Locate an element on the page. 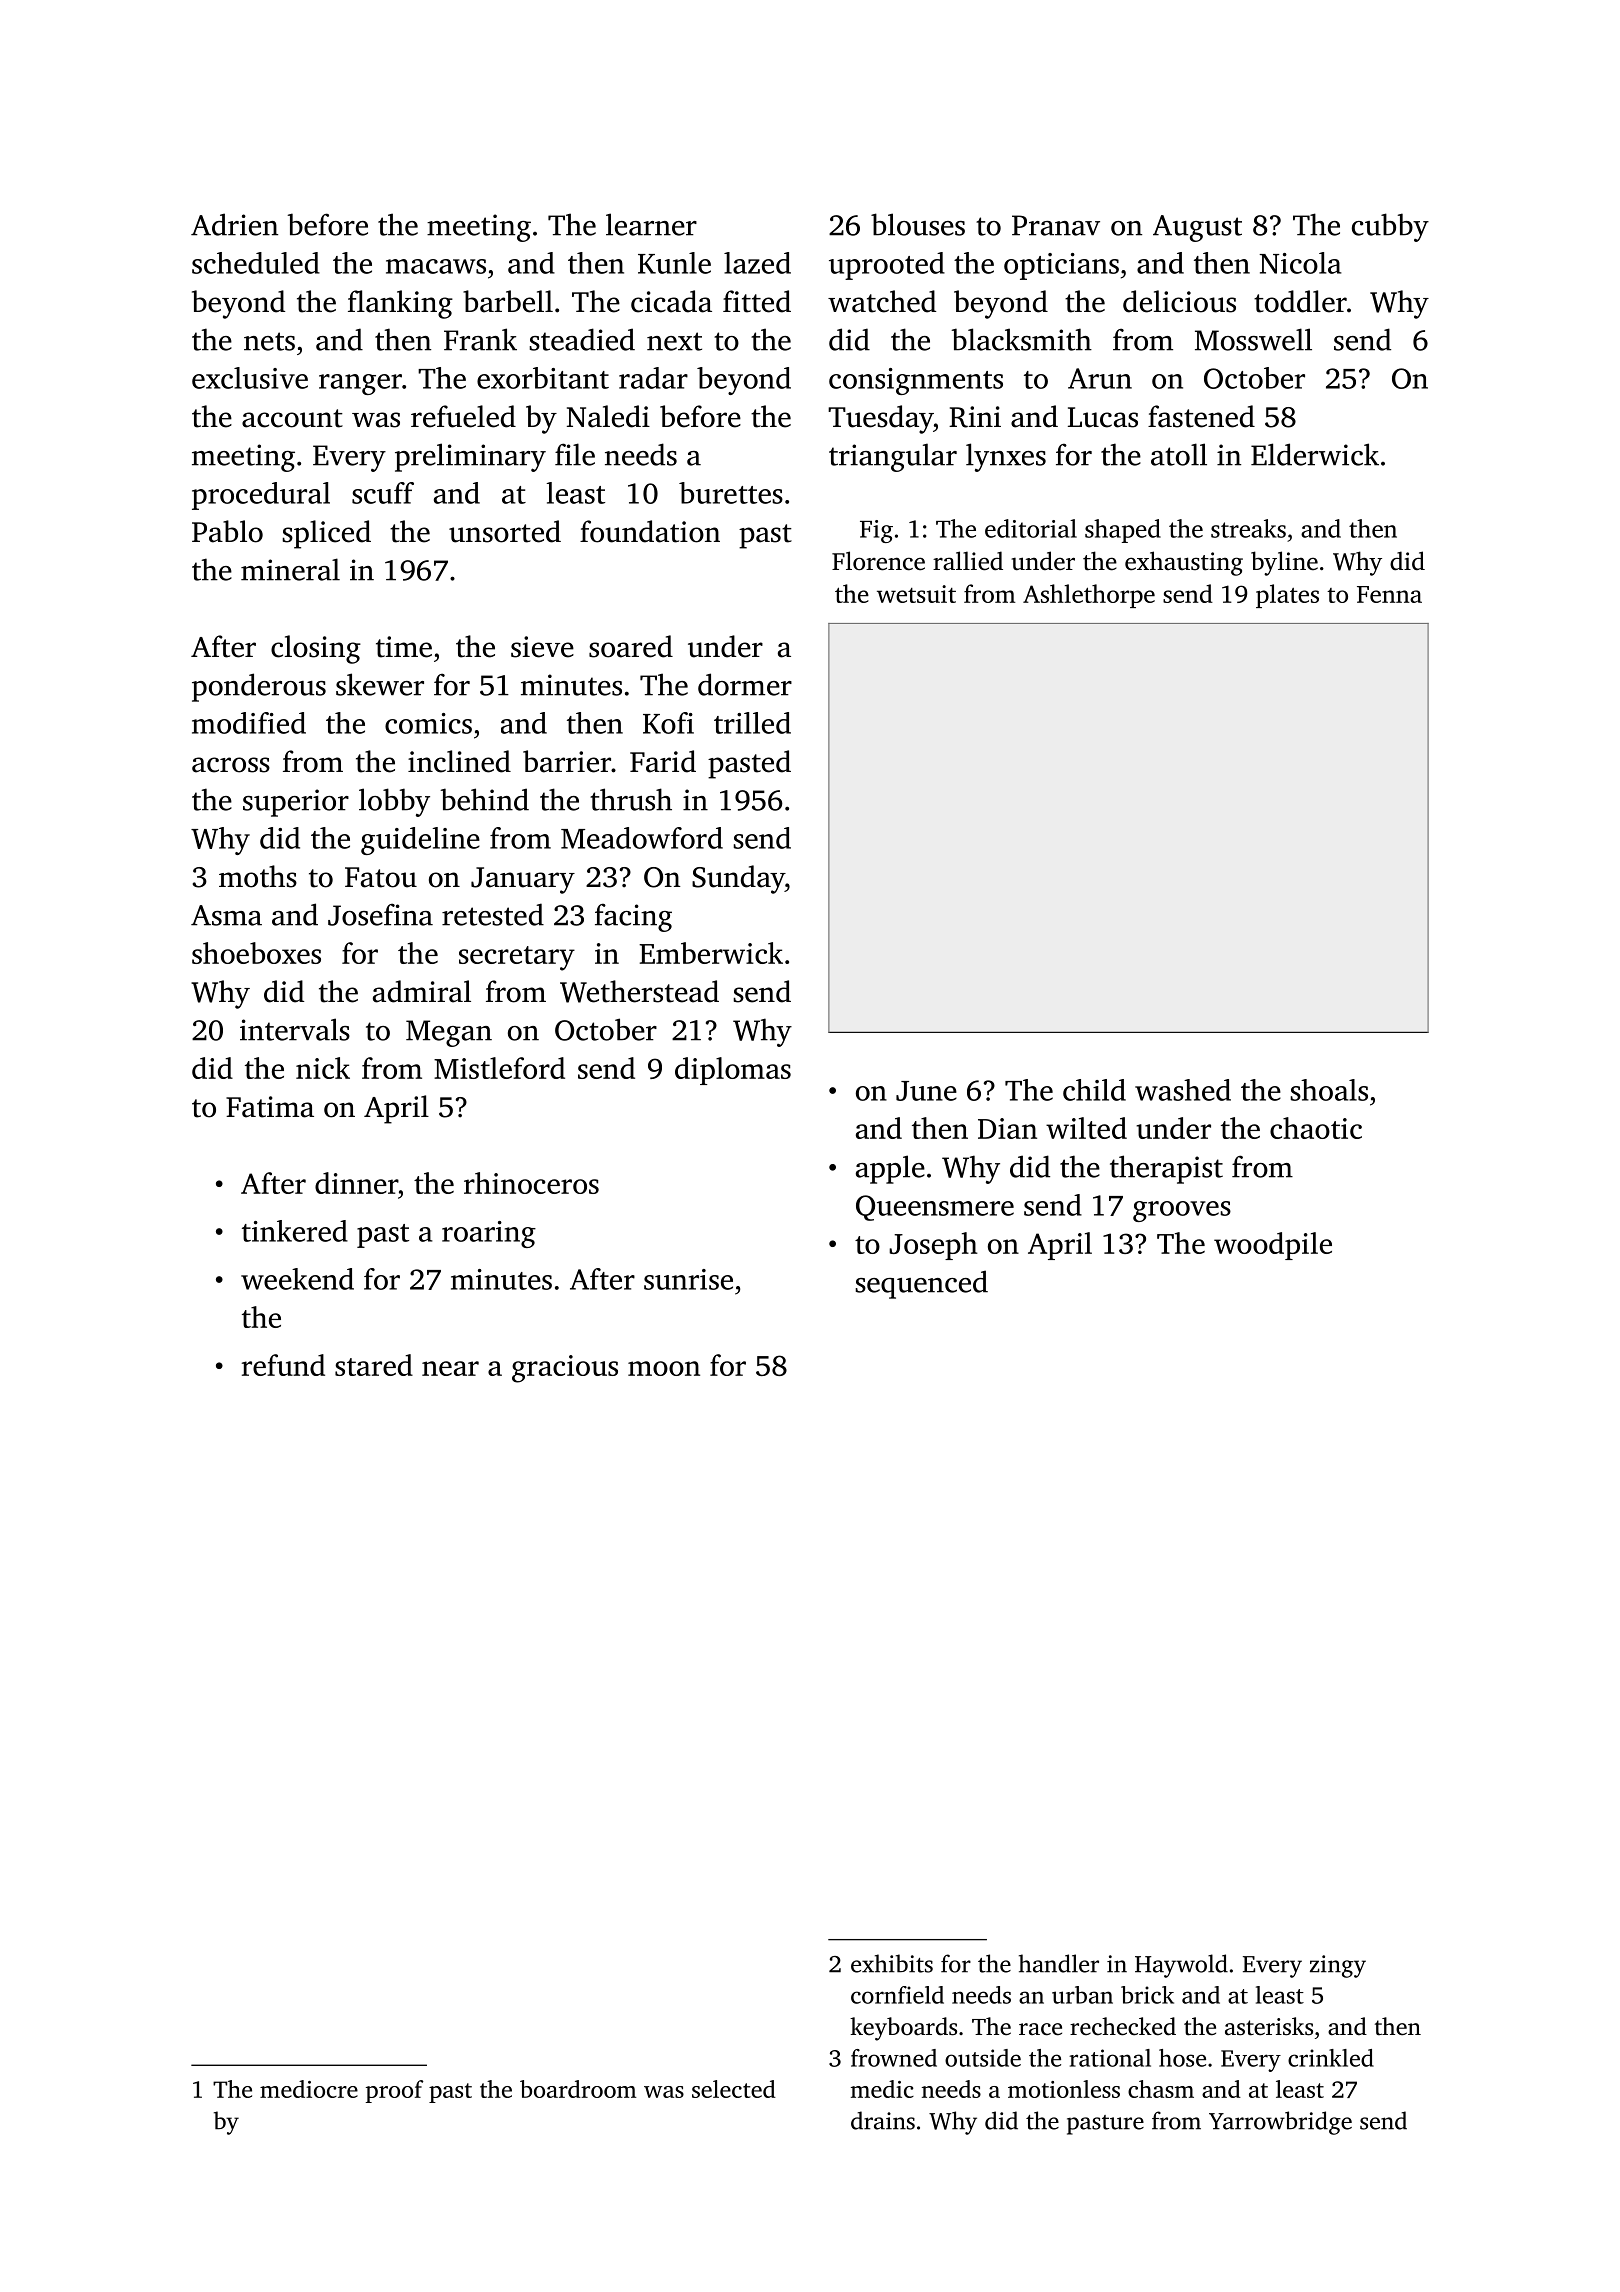  Emberwick is located at coordinates (711, 953).
